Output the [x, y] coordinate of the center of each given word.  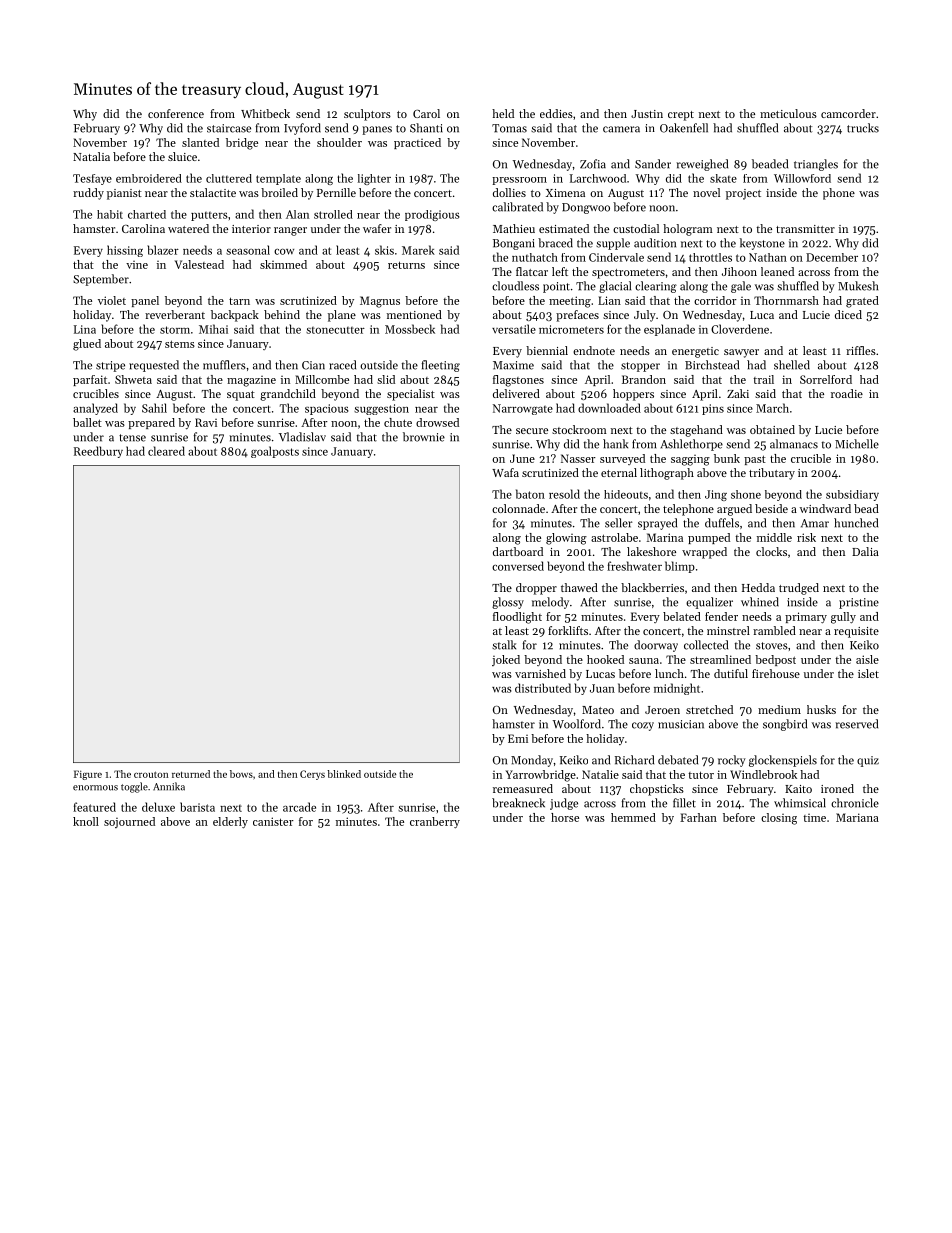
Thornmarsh [786, 300]
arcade [299, 807]
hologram [688, 230]
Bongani [514, 244]
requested [154, 366]
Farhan [698, 817]
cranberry [435, 823]
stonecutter [335, 330]
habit [110, 214]
